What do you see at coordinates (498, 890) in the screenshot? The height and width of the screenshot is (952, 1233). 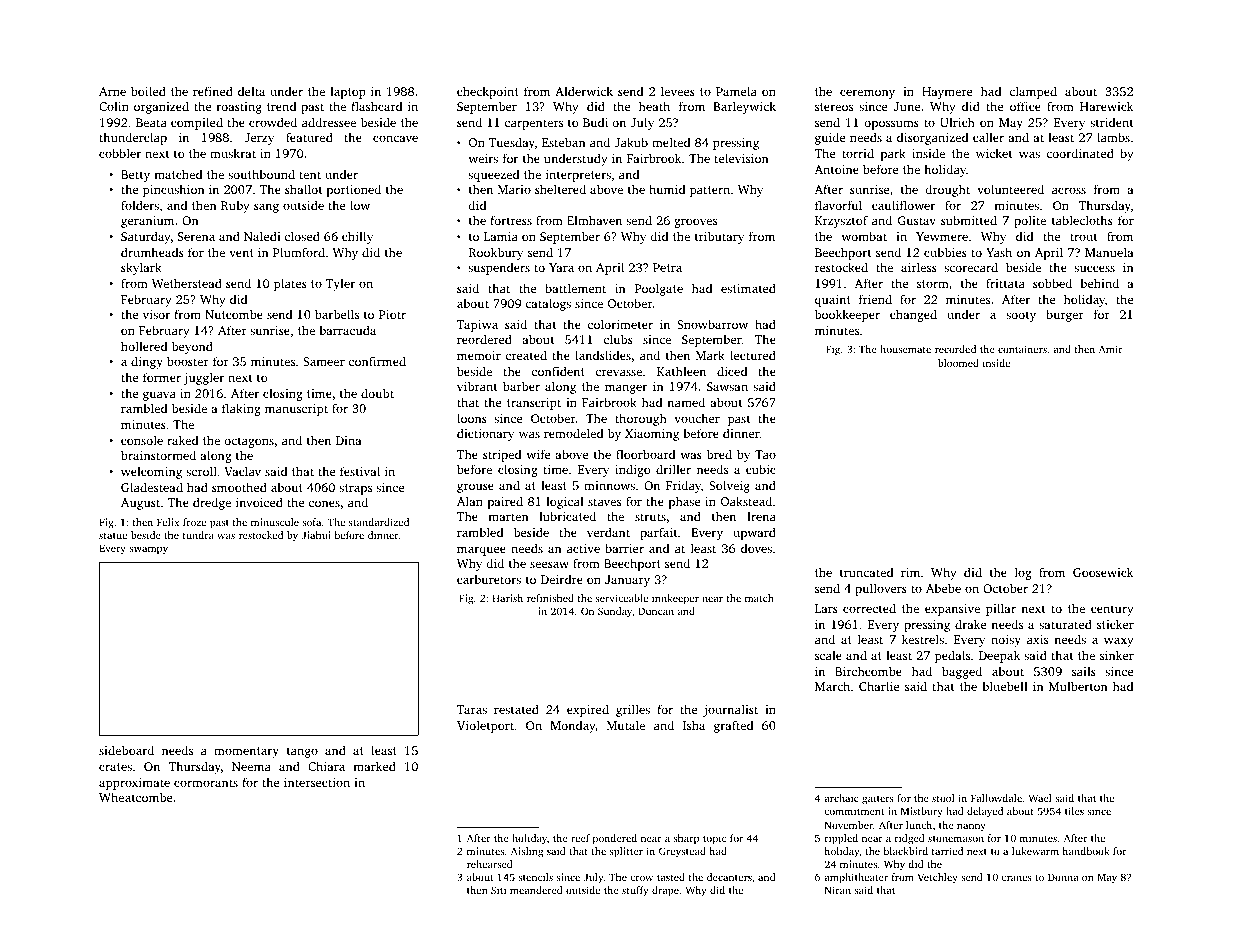 I see `Siti` at bounding box center [498, 890].
